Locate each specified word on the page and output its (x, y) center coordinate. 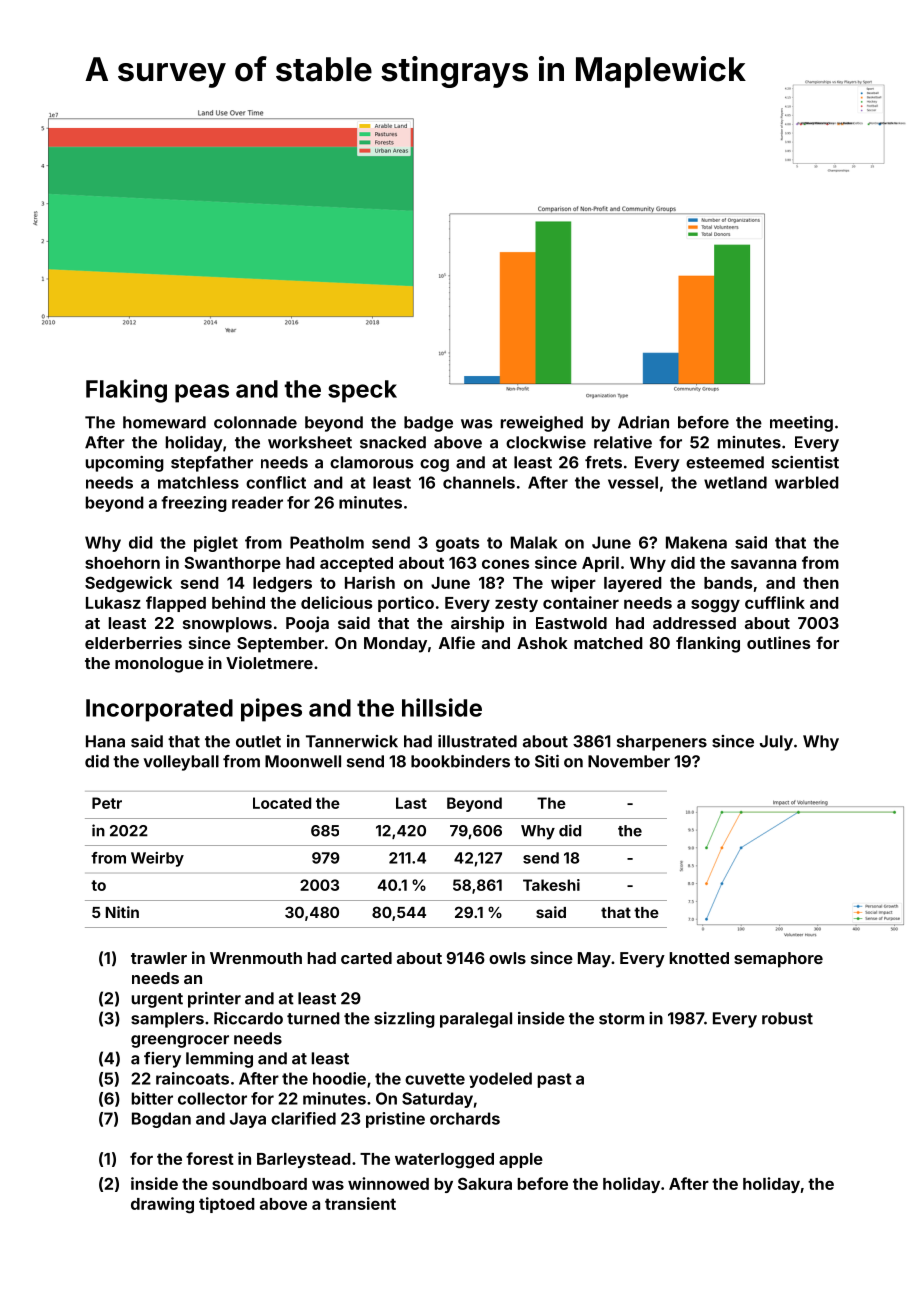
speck (362, 391)
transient (360, 1203)
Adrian (643, 422)
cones (505, 564)
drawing (162, 1205)
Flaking (126, 391)
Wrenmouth (256, 958)
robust (787, 1018)
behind (238, 602)
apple (521, 1160)
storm (621, 1019)
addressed (694, 623)
